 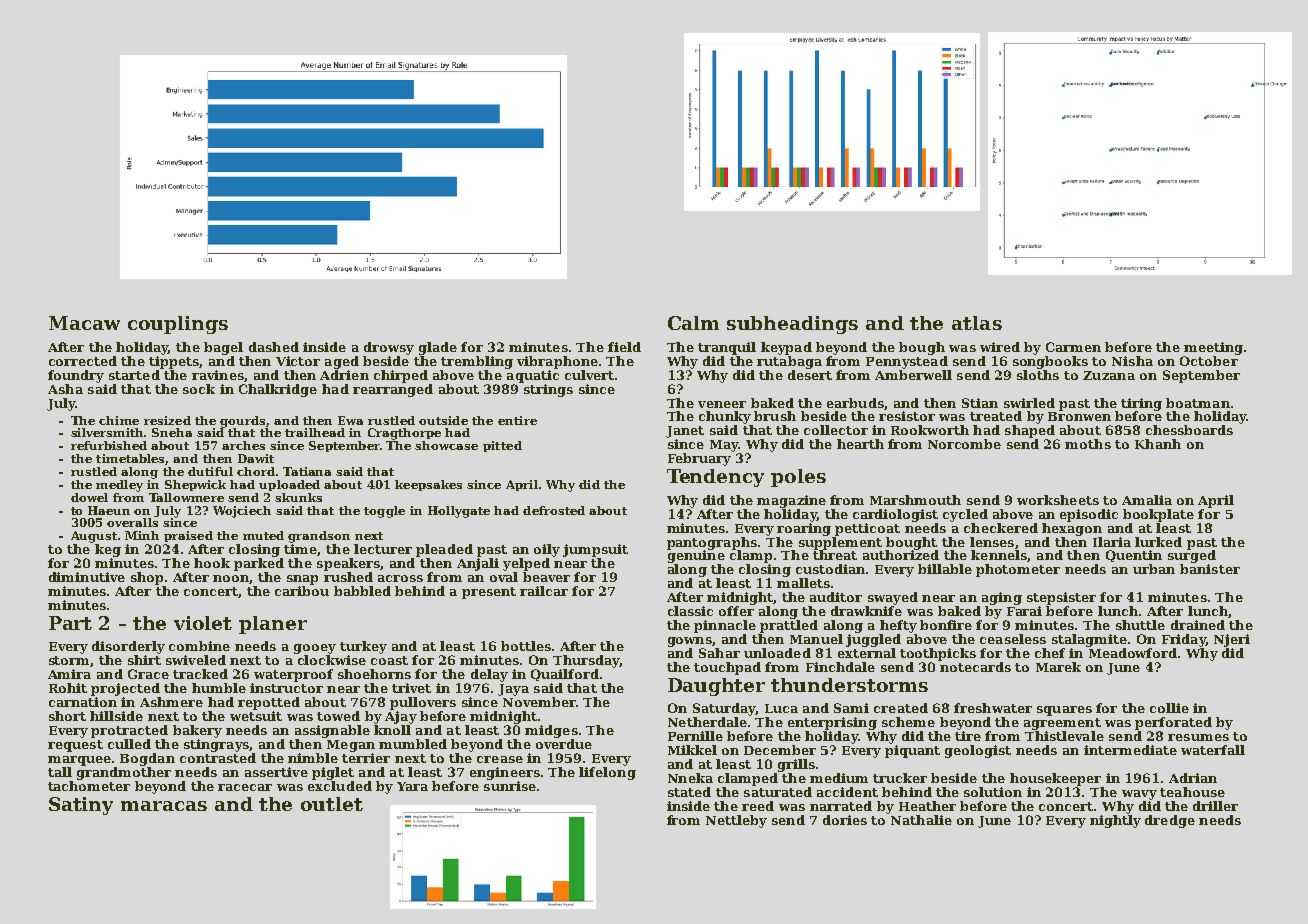 What do you see at coordinates (76, 376) in the screenshot?
I see `foundry` at bounding box center [76, 376].
